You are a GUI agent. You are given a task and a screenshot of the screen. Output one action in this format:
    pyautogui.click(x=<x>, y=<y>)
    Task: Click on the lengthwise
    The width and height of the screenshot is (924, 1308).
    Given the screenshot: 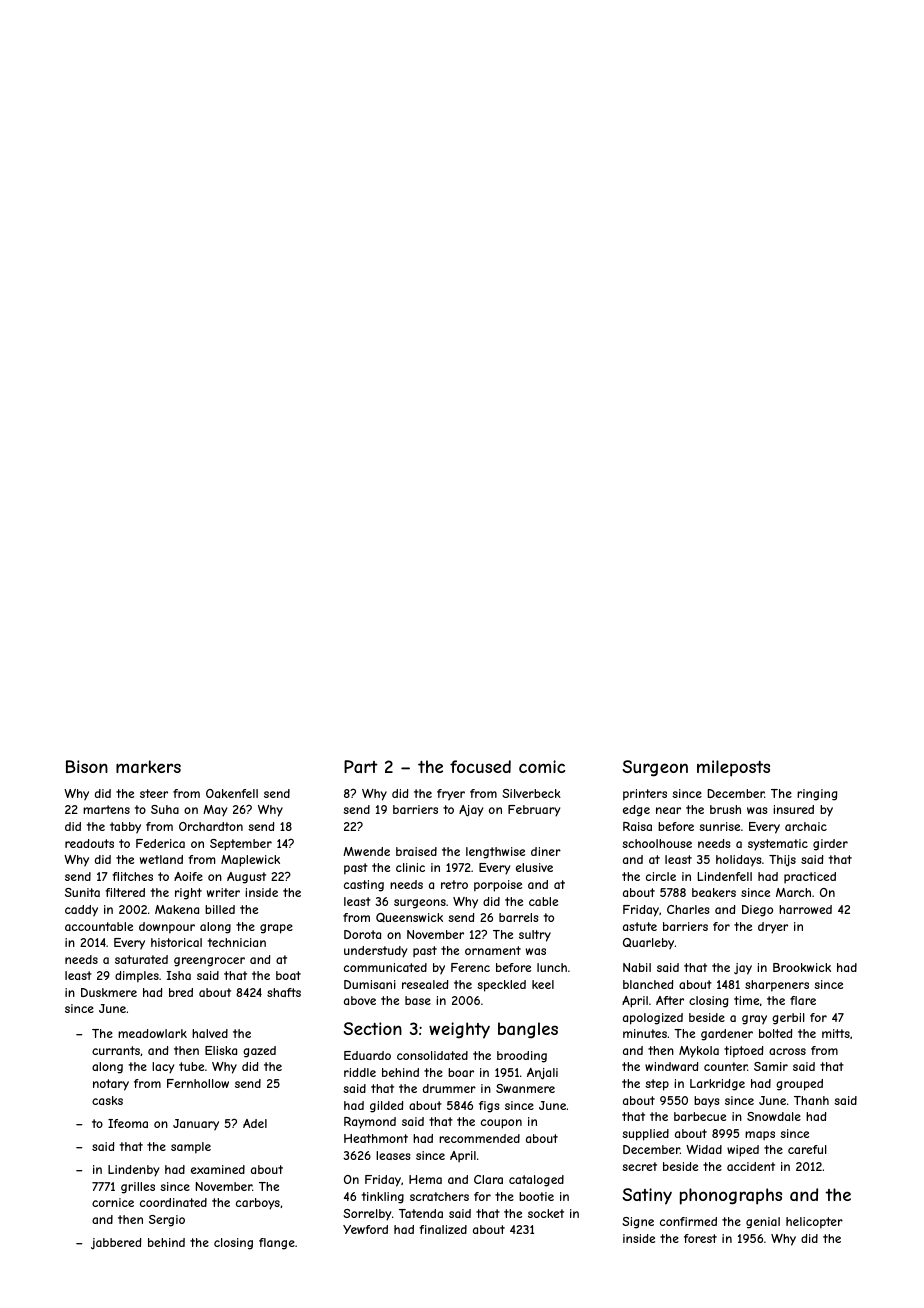 What is the action you would take?
    pyautogui.click(x=495, y=853)
